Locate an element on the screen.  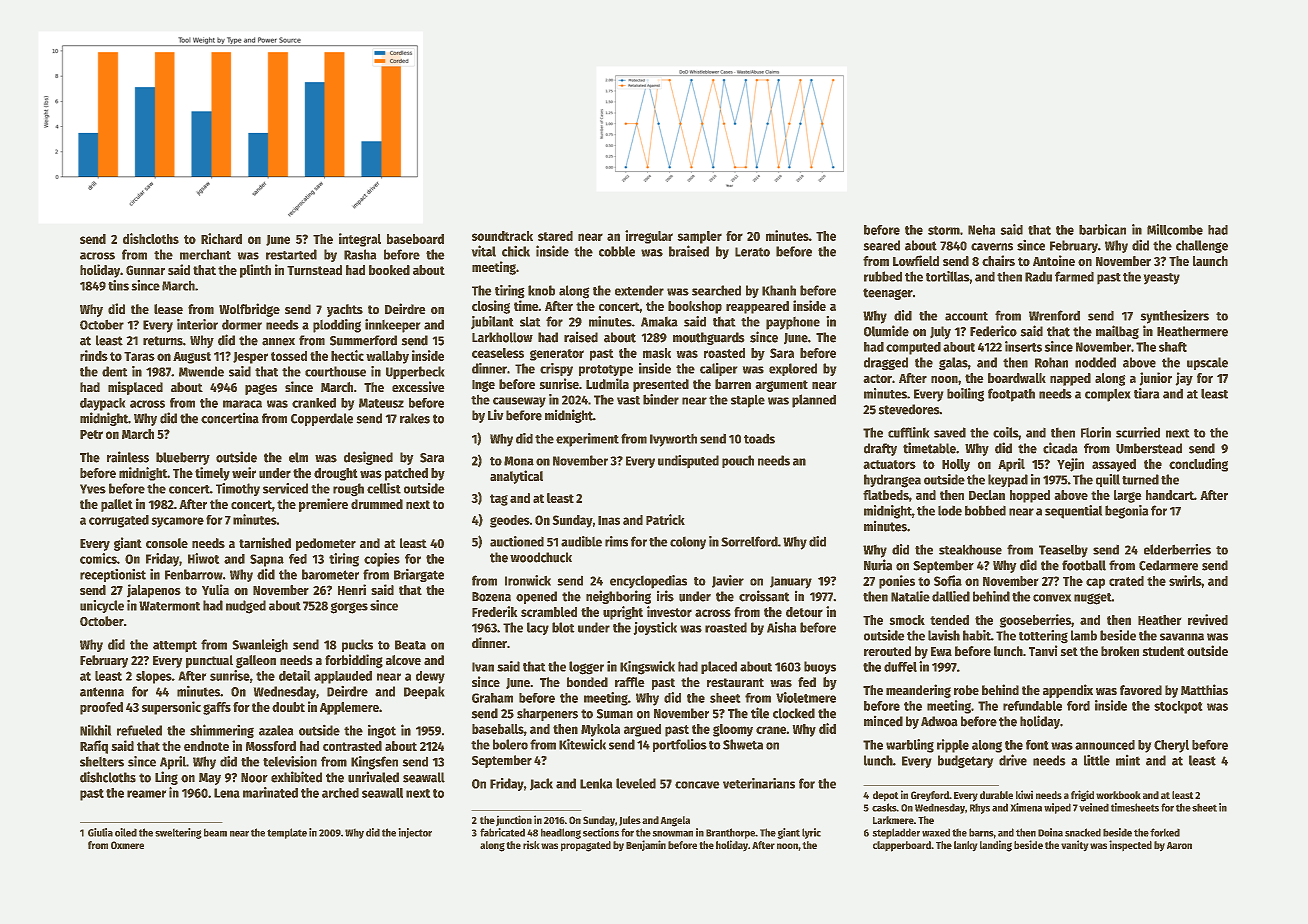
Henri is located at coordinates (352, 589).
